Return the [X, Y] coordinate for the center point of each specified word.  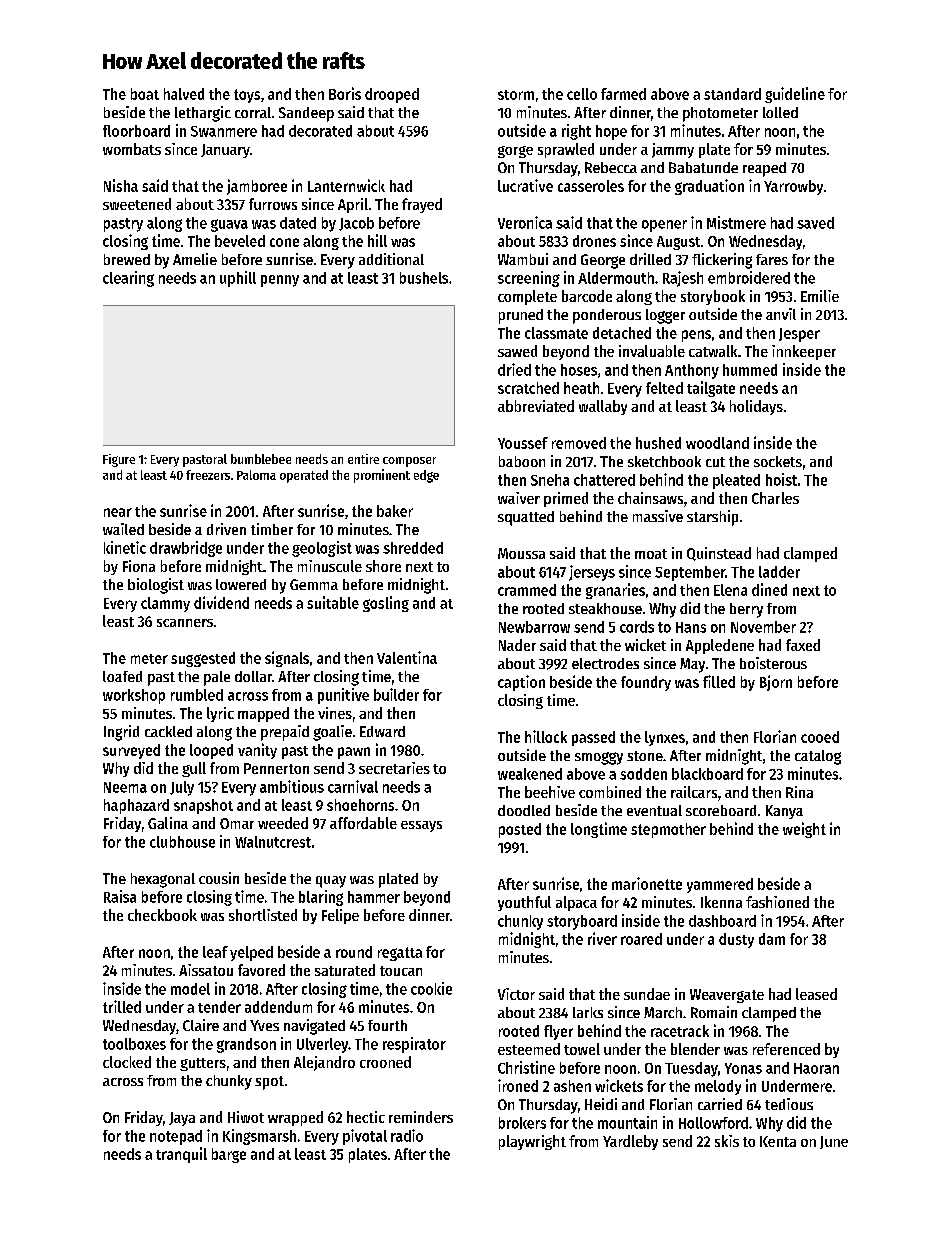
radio [407, 1135]
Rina [799, 792]
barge [229, 1155]
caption [521, 683]
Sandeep [306, 114]
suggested [203, 659]
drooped [392, 95]
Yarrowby [793, 187]
